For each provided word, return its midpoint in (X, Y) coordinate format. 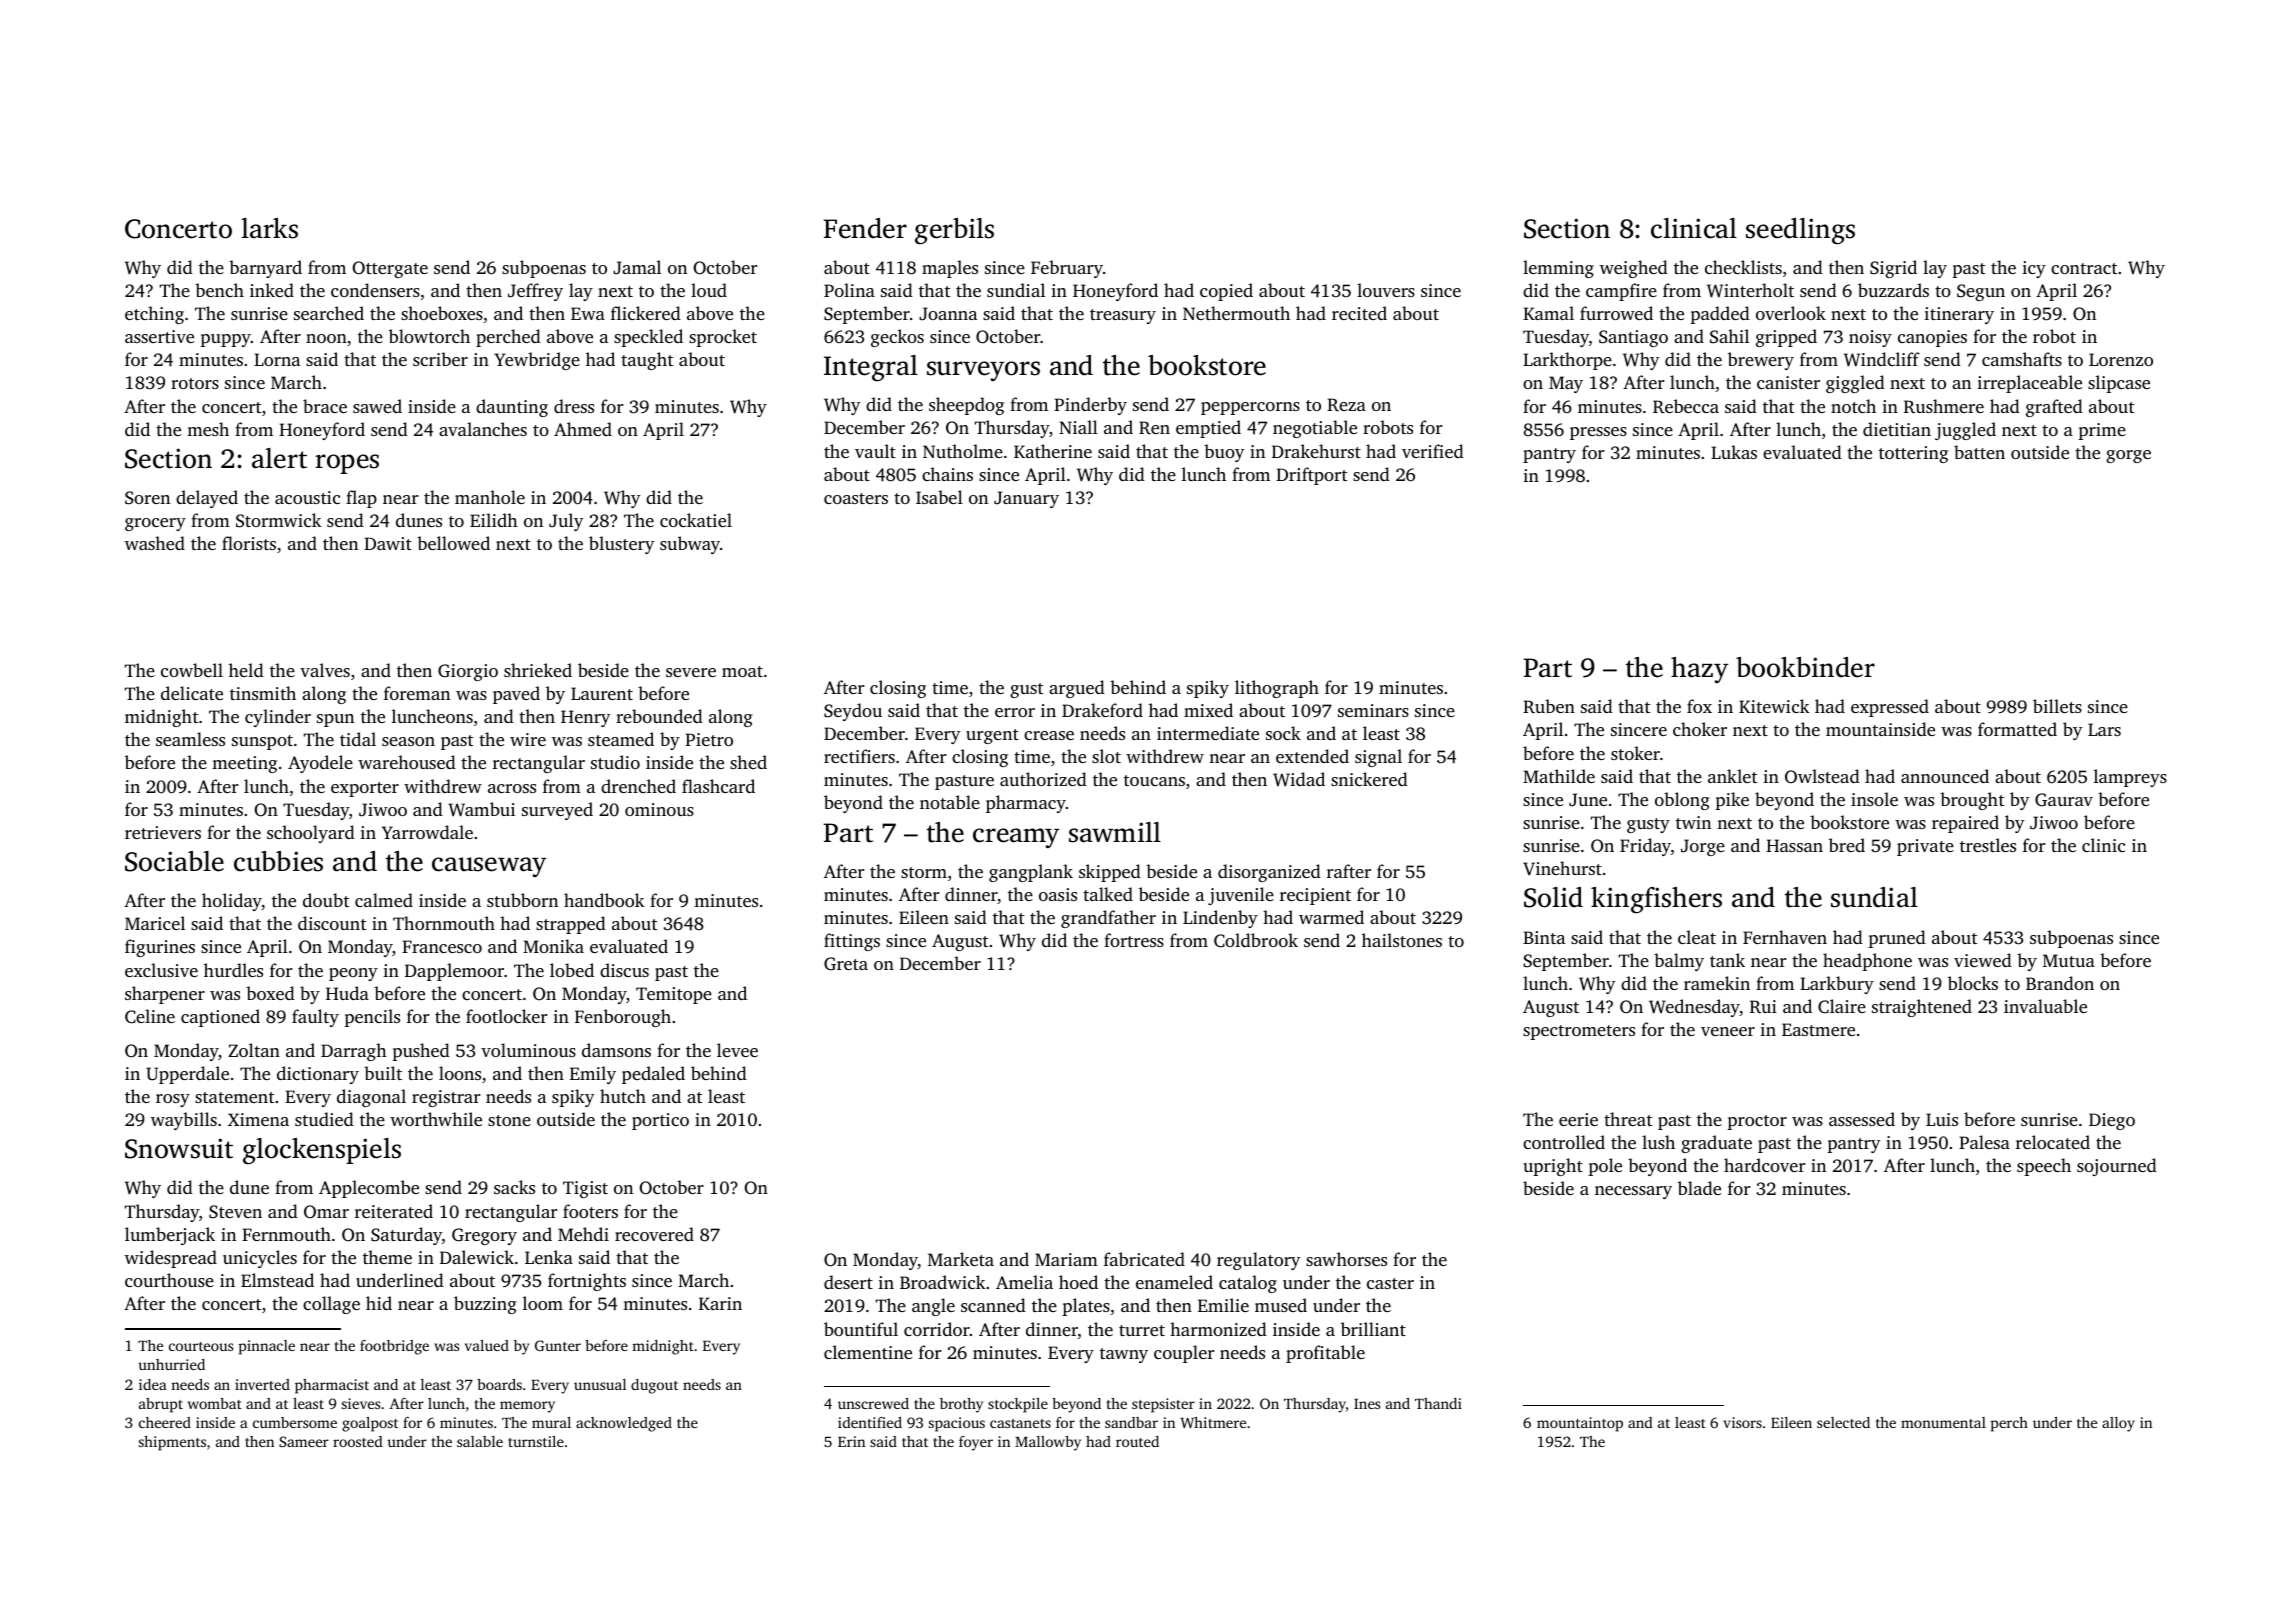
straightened (1922, 1008)
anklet (1733, 776)
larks (269, 228)
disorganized (1269, 873)
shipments (172, 1443)
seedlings (1800, 231)
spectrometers (1579, 1032)
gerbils (954, 231)
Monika (553, 946)
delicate (192, 693)
